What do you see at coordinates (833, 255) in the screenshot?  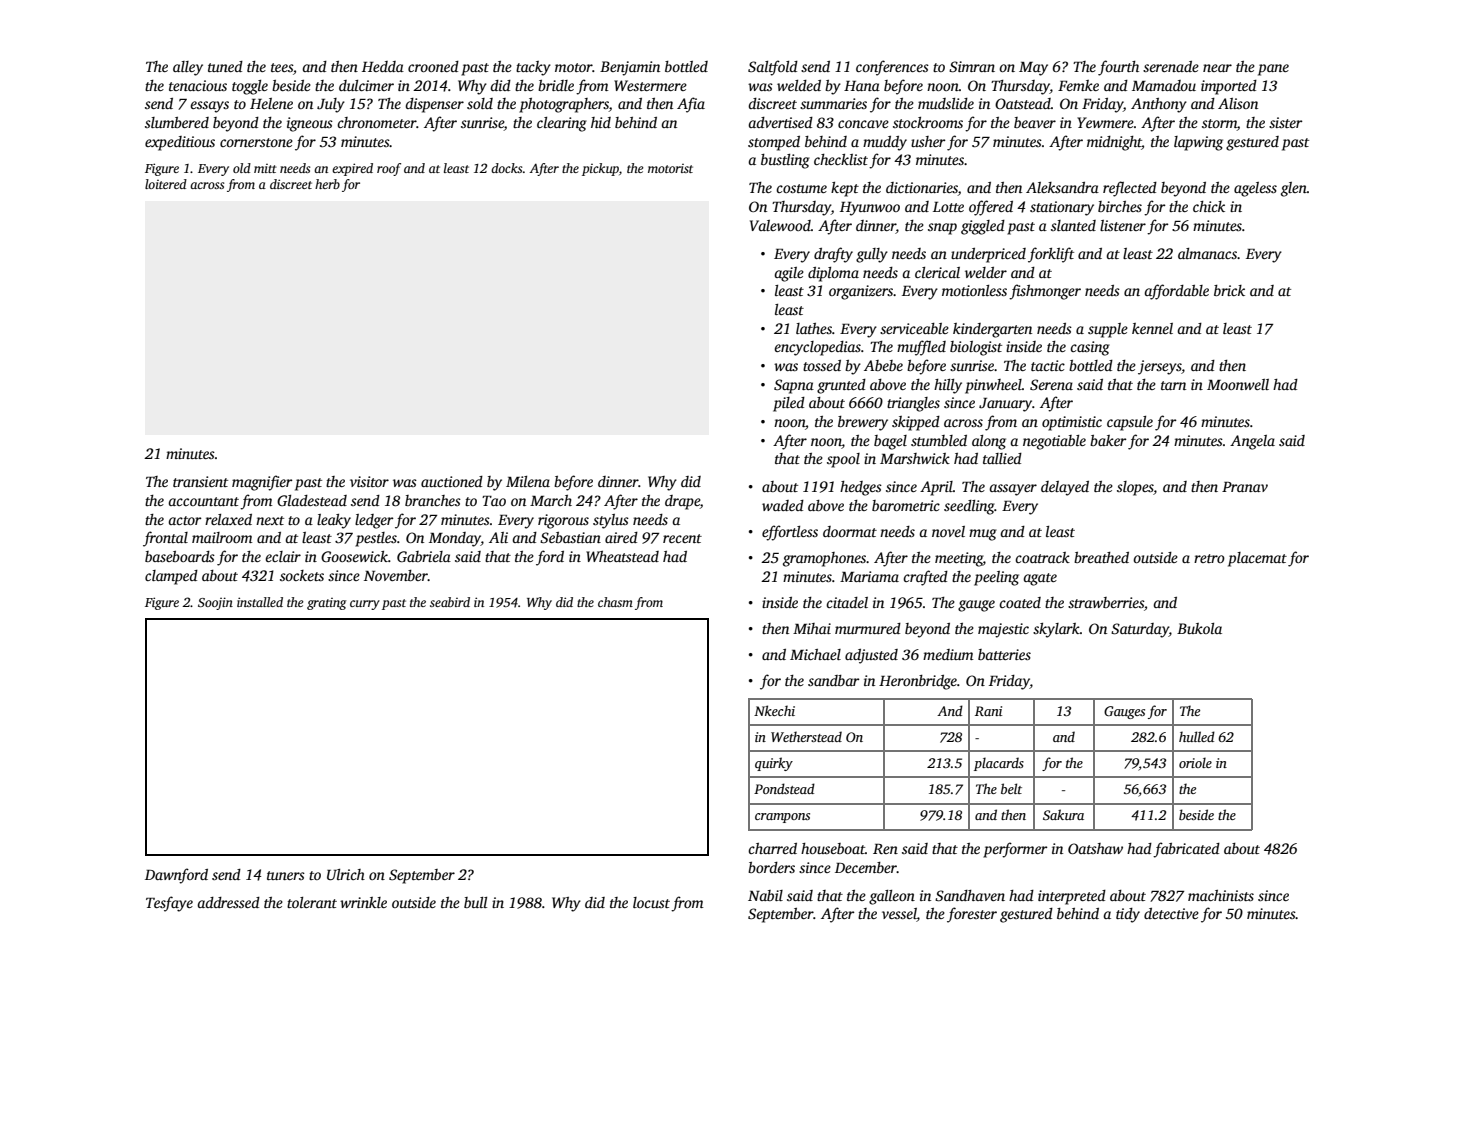 I see `drafty` at bounding box center [833, 255].
